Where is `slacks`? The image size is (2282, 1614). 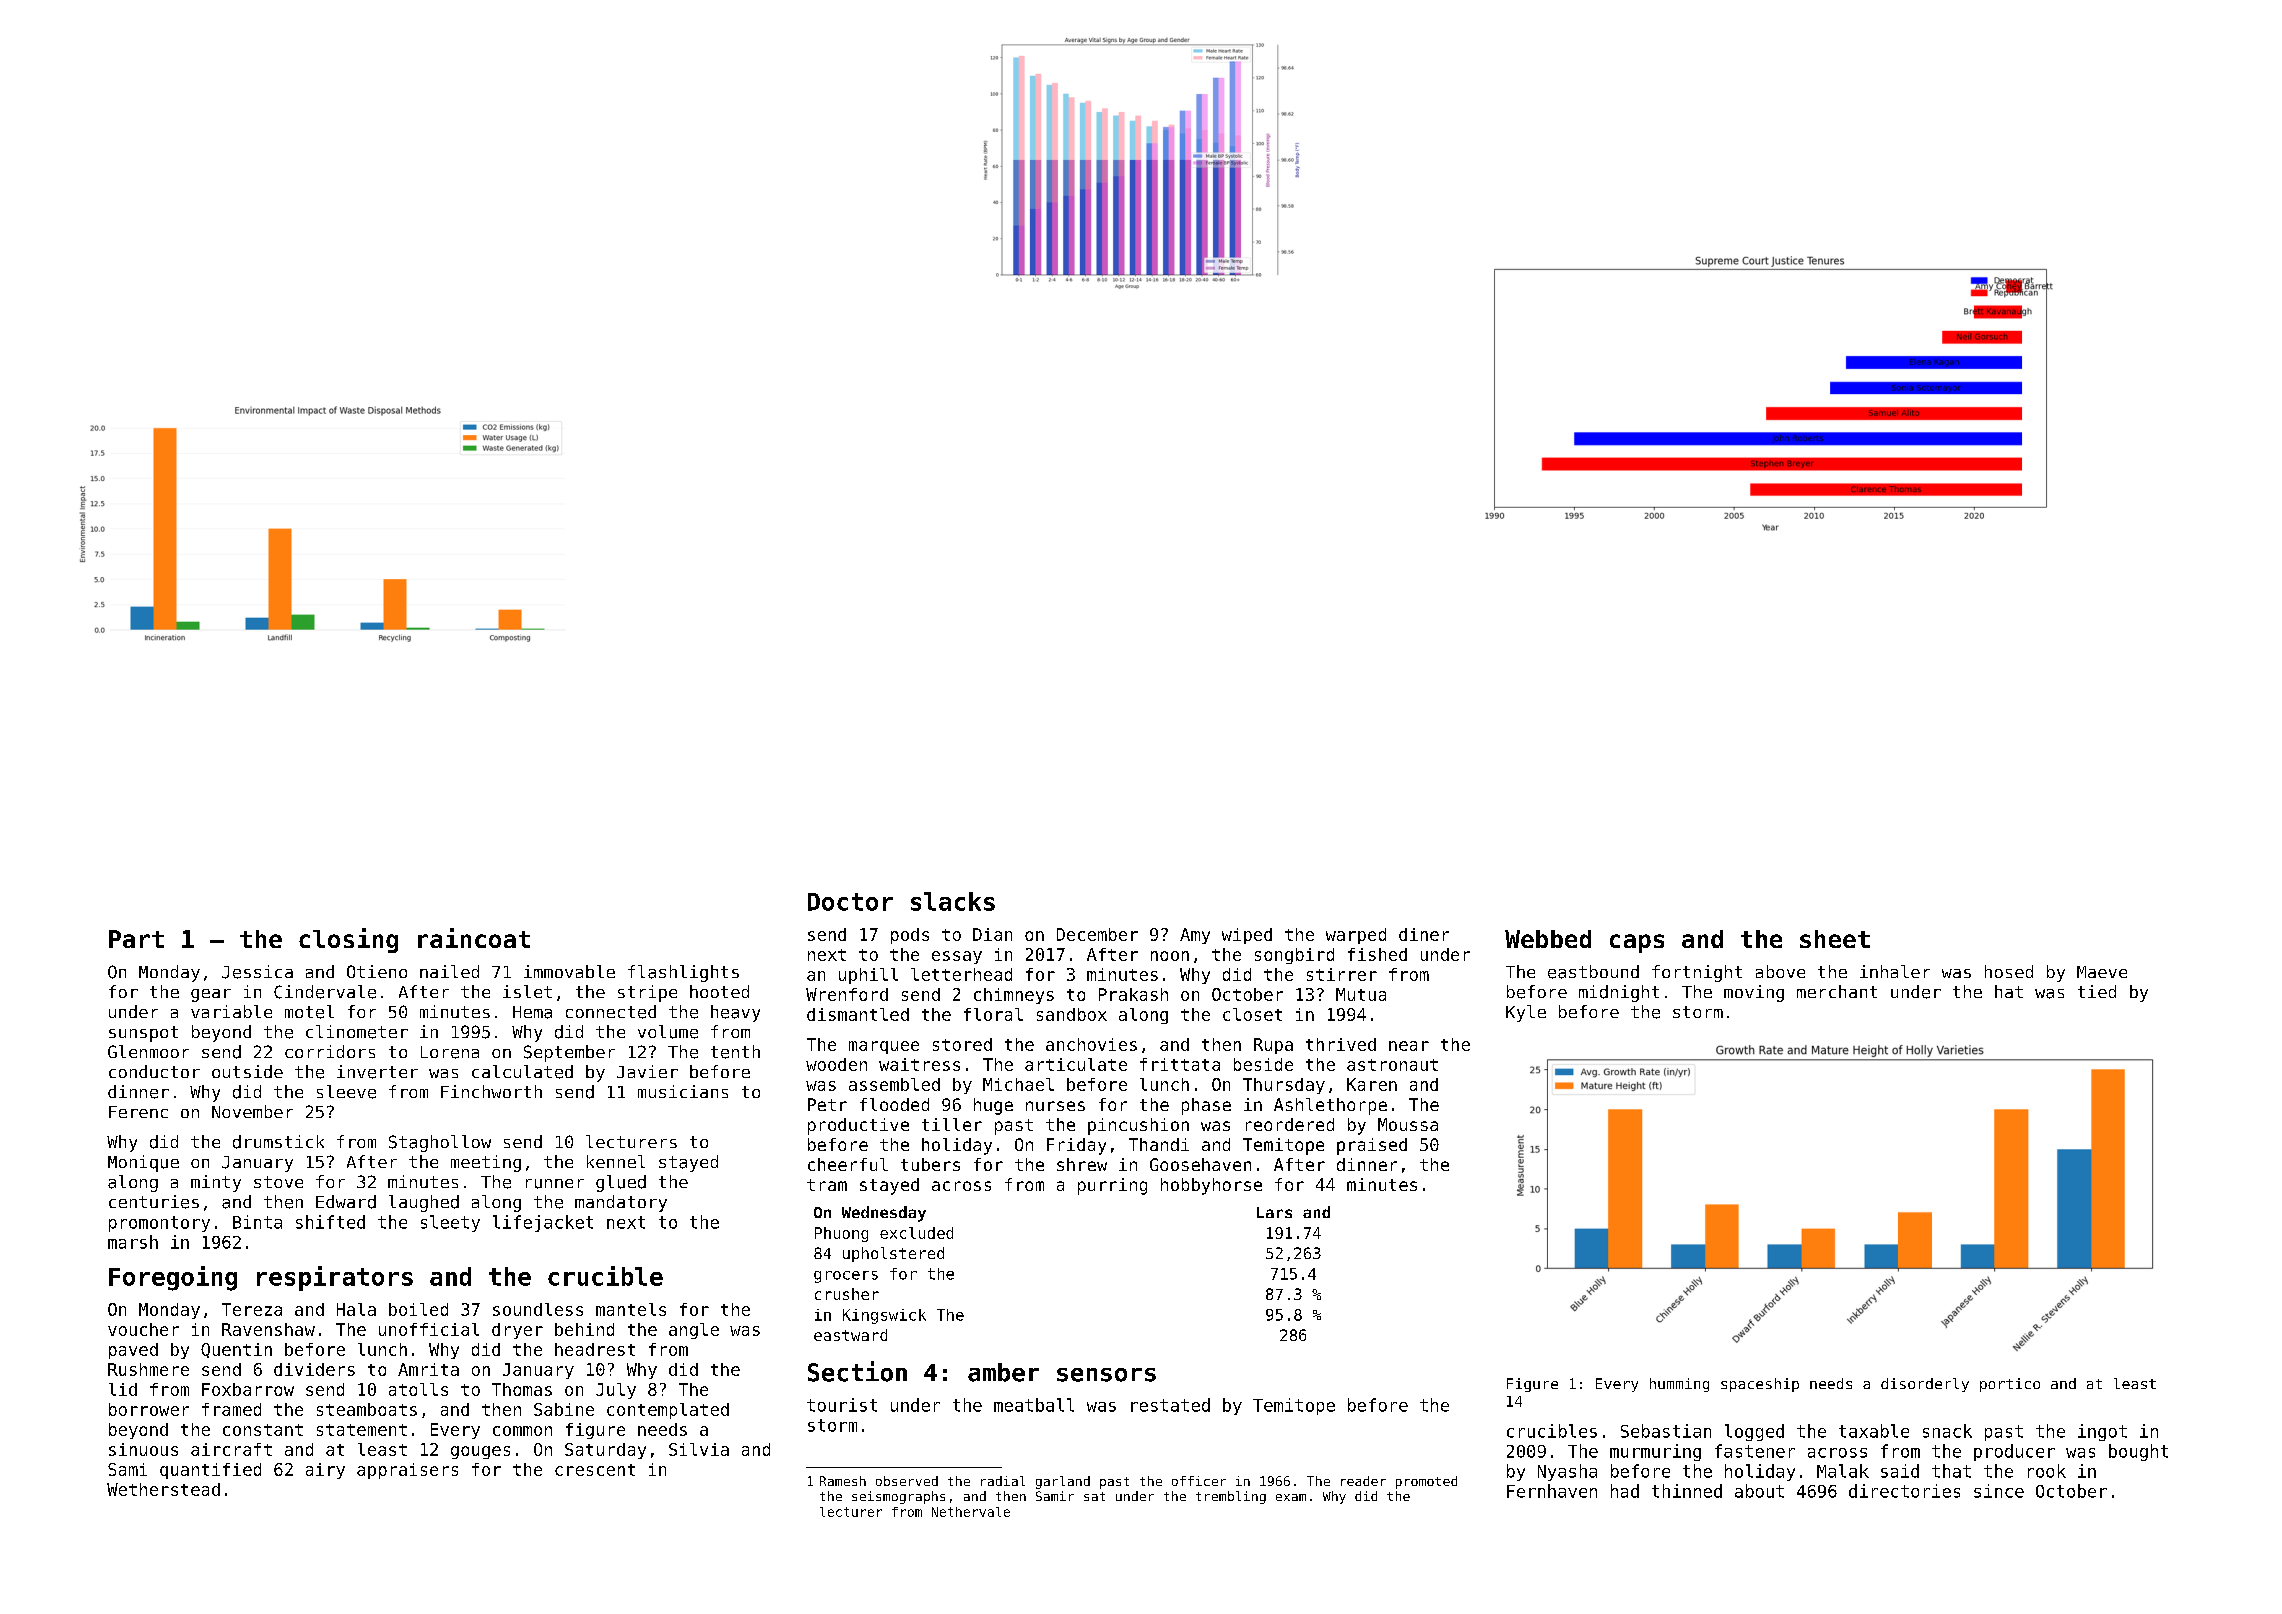
slacks is located at coordinates (953, 901).
